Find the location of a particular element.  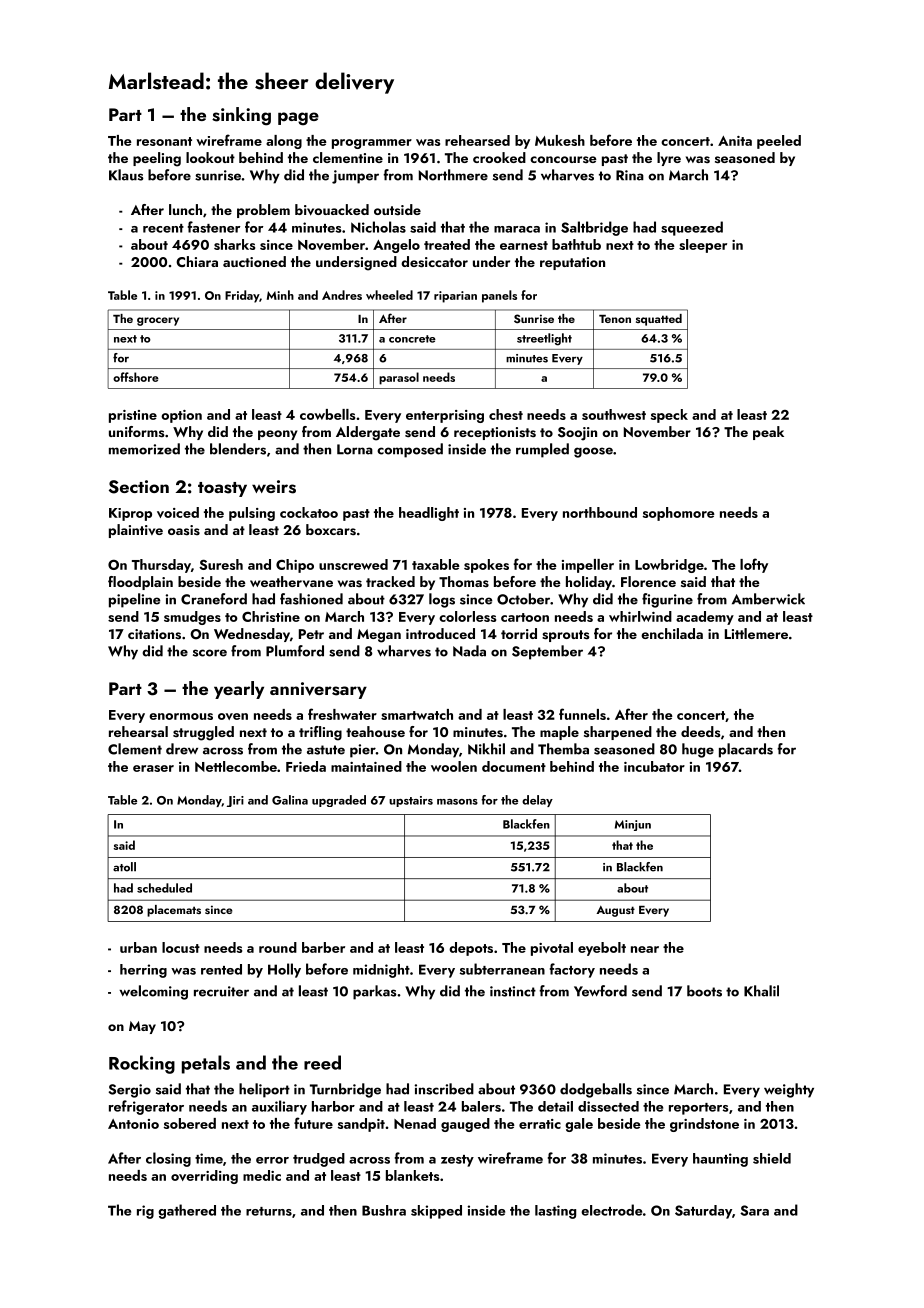

Saturday is located at coordinates (703, 1212).
